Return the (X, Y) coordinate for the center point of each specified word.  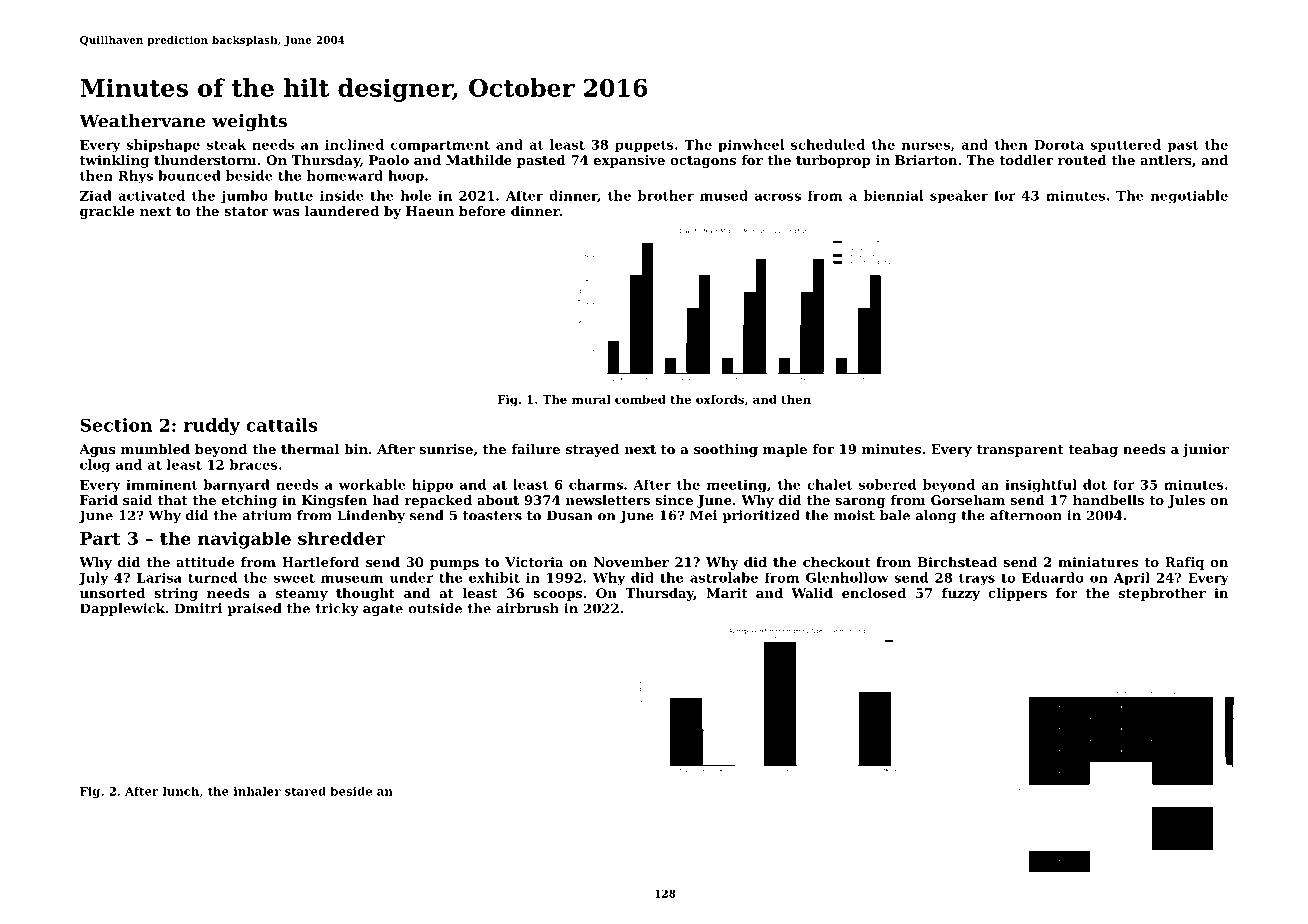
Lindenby (371, 516)
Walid (812, 593)
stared (305, 791)
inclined (354, 144)
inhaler (257, 791)
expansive (629, 161)
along (936, 516)
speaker (959, 197)
